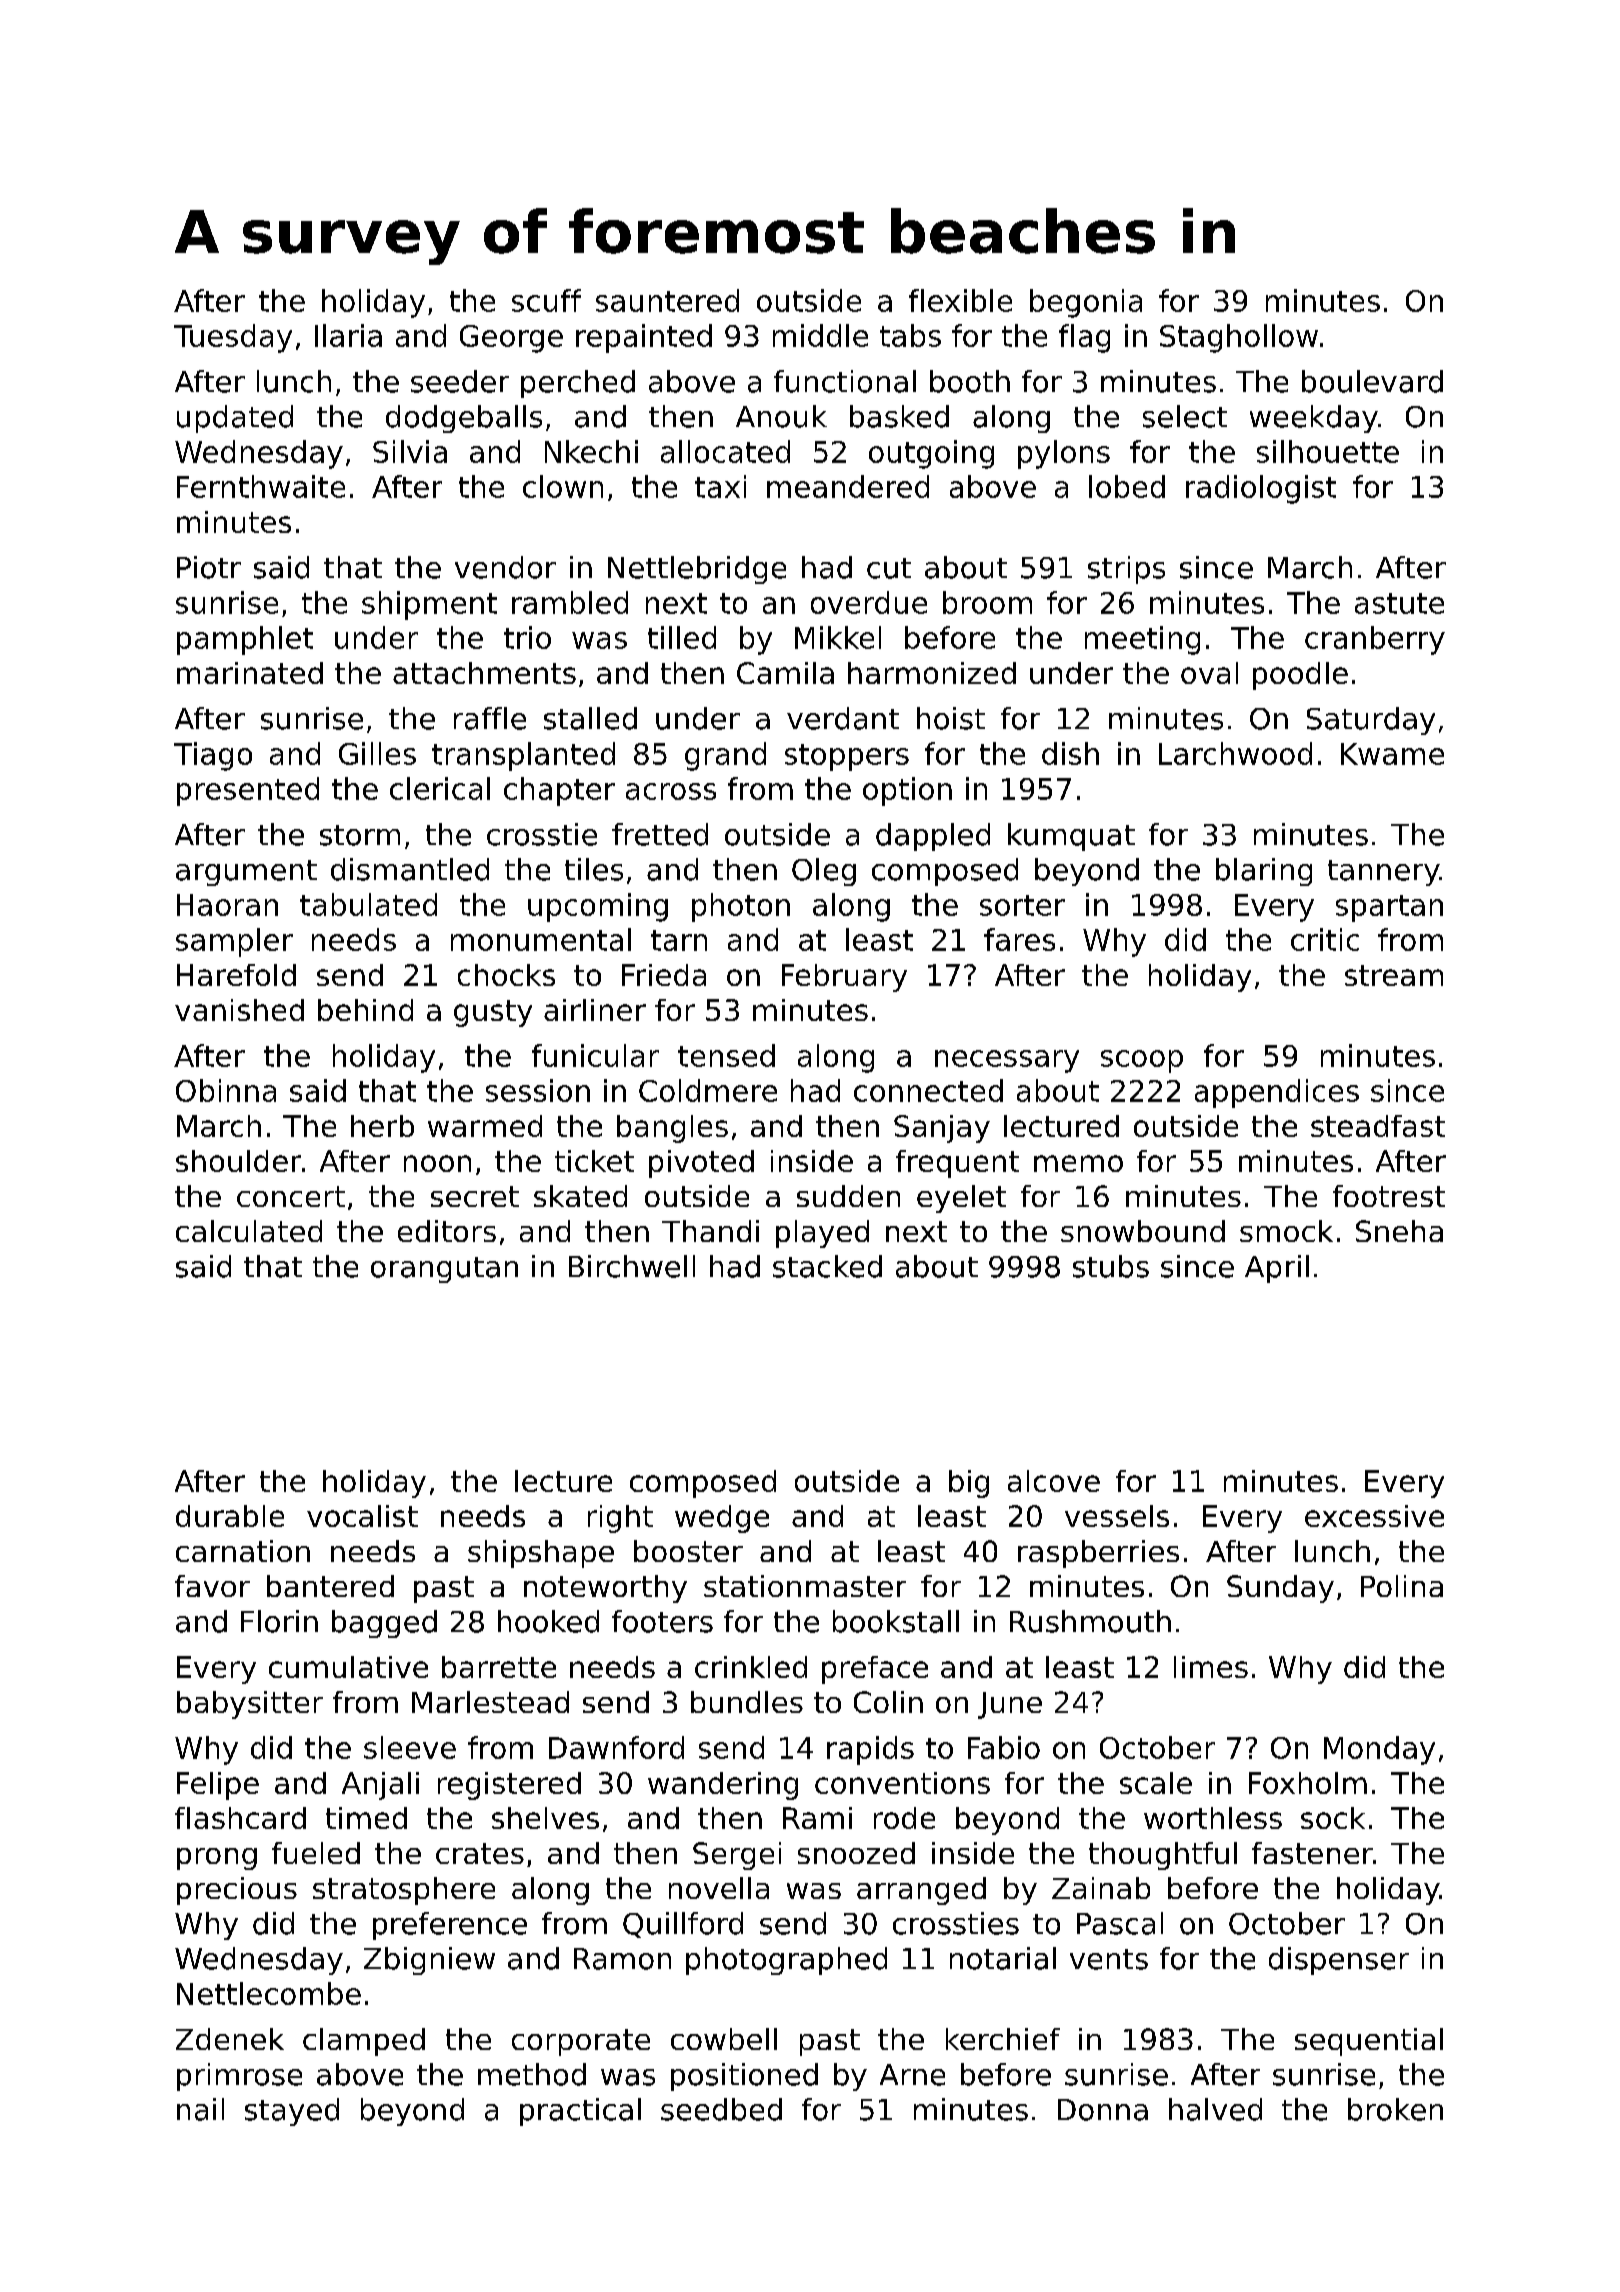 The height and width of the image is (2292, 1620). Describe the element at coordinates (382, 1126) in the image. I see `herb` at that location.
